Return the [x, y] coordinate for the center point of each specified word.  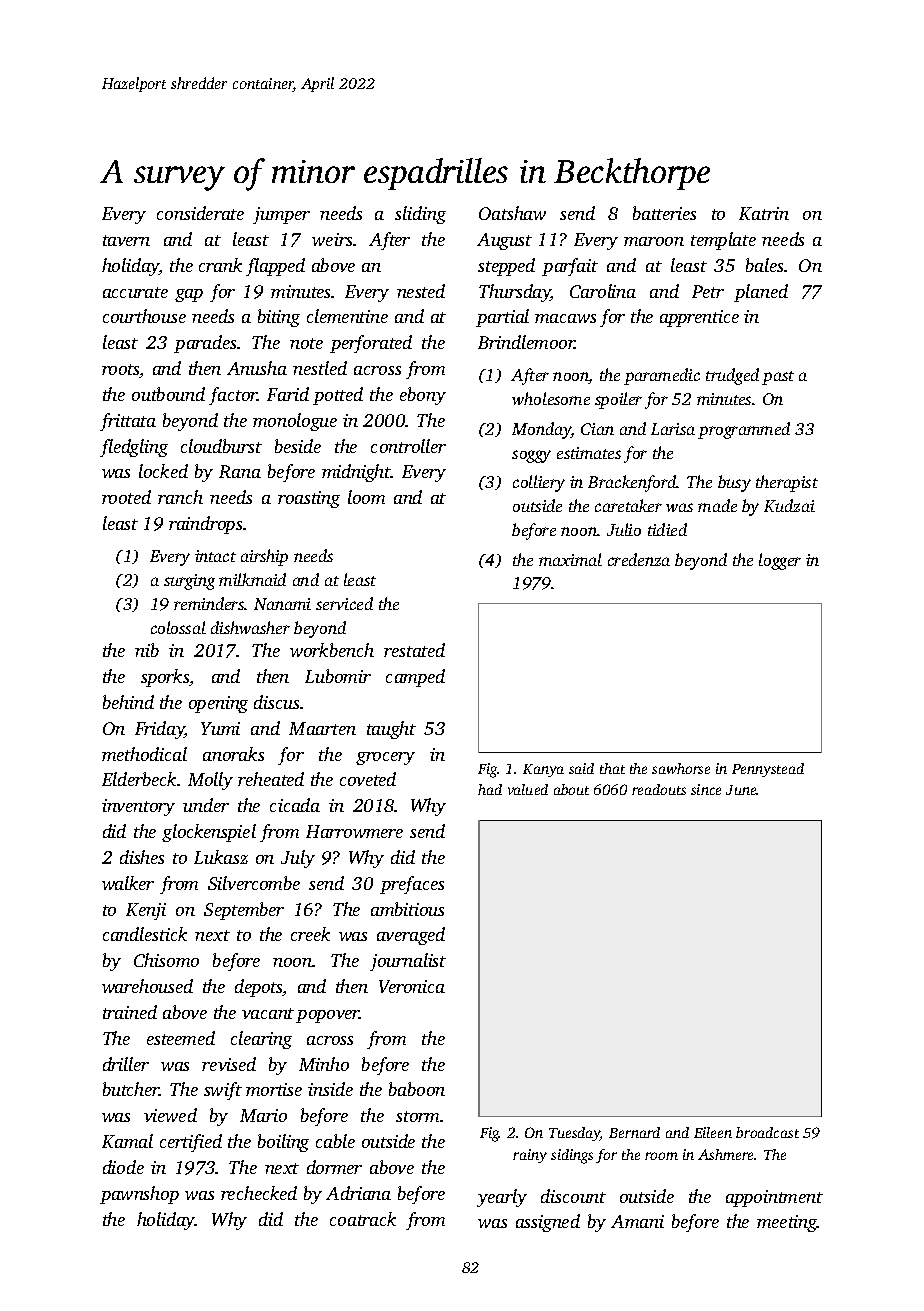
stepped [506, 267]
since [706, 789]
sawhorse [681, 768]
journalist [408, 962]
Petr [708, 291]
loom [366, 497]
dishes [142, 857]
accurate [135, 292]
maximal [570, 559]
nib [147, 650]
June [741, 790]
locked [163, 471]
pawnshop [139, 1195]
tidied [667, 529]
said [581, 768]
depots [259, 988]
